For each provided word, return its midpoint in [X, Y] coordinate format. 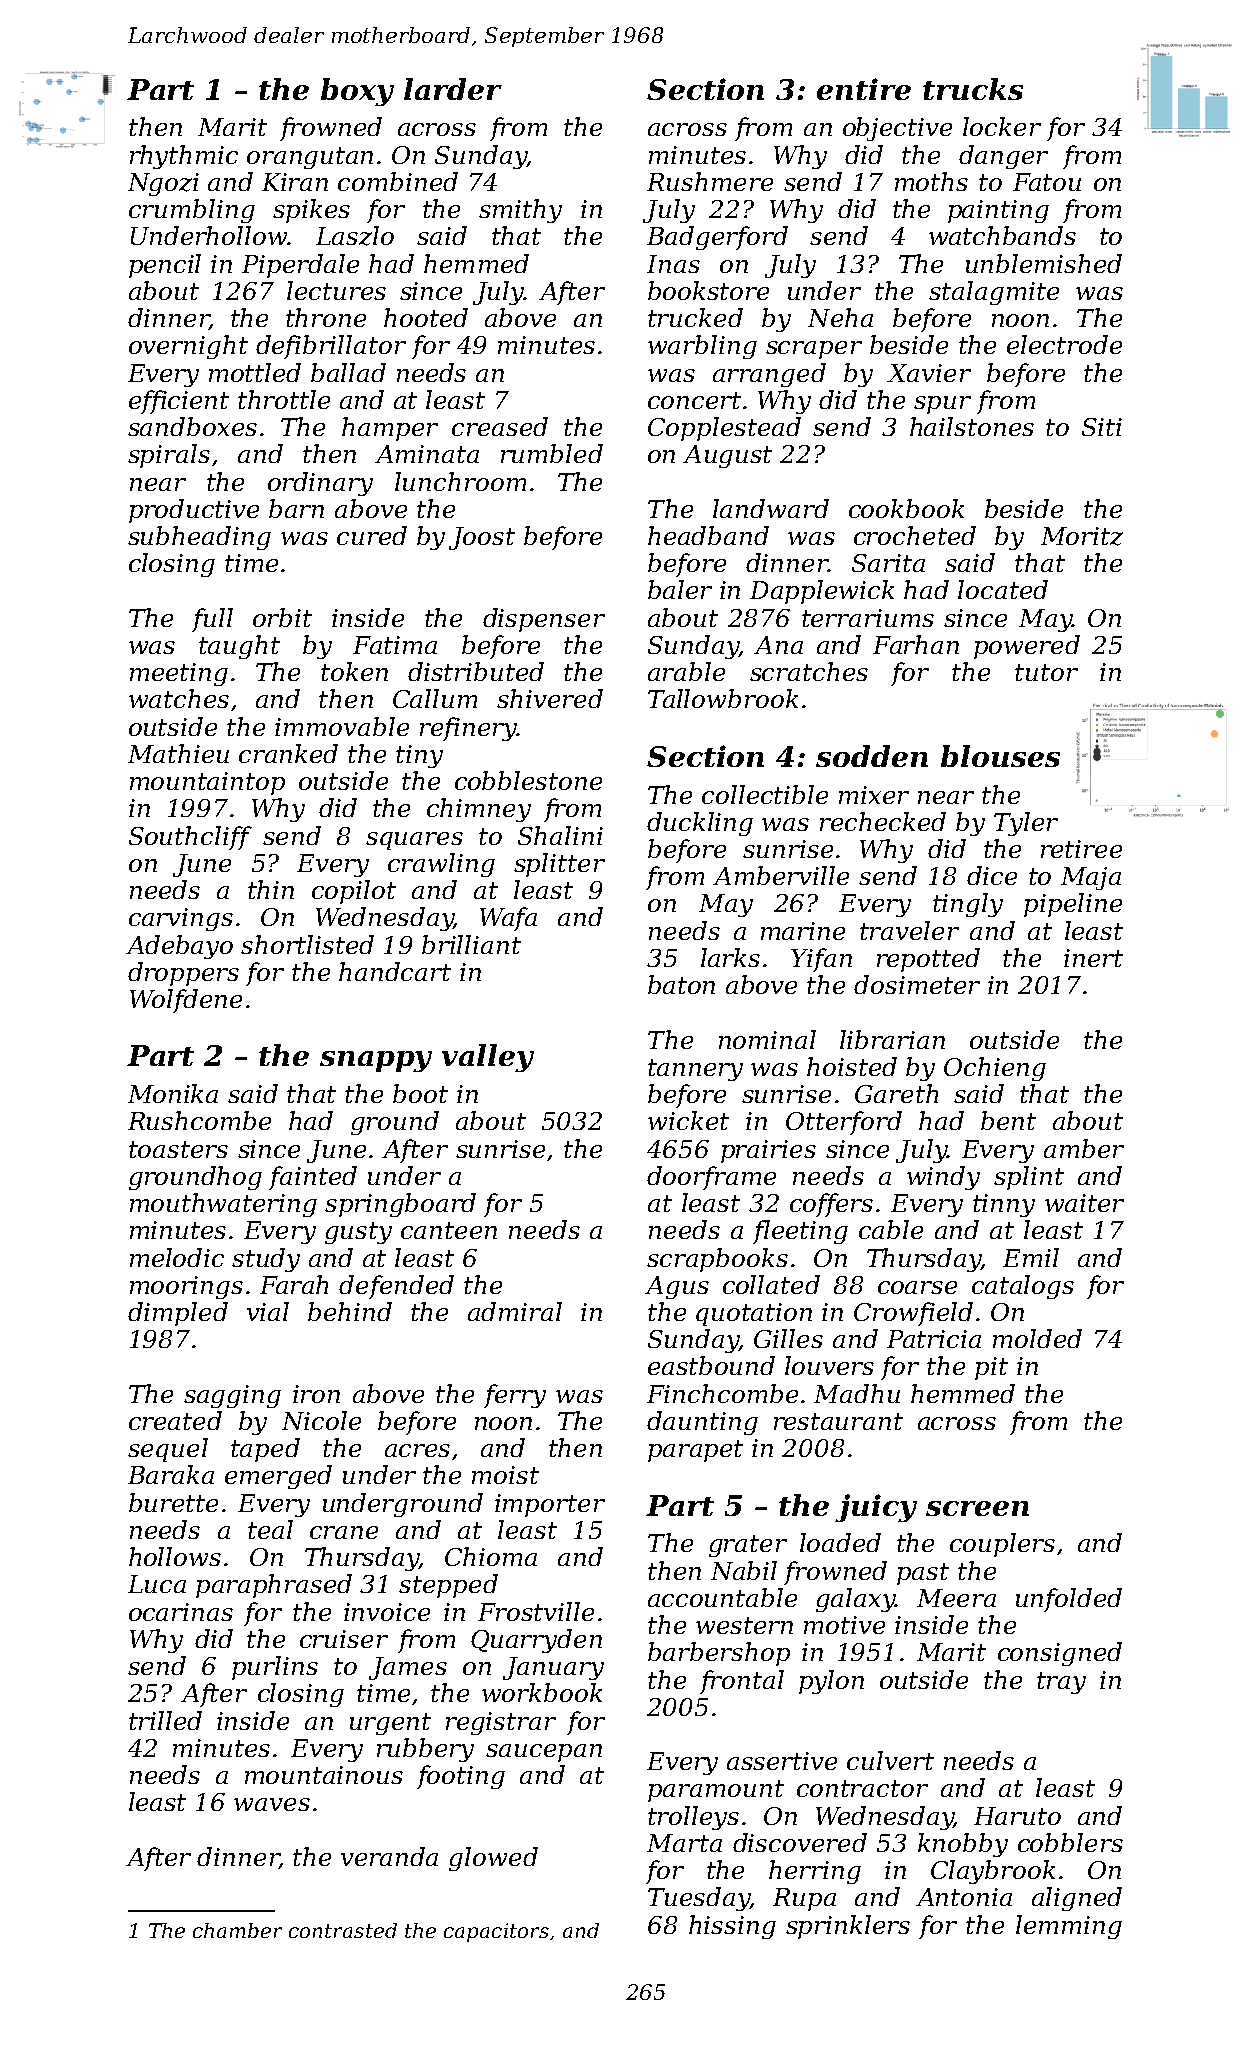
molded [1037, 1338]
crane [344, 1532]
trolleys [693, 1818]
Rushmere [710, 181]
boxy [357, 92]
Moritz [1082, 536]
